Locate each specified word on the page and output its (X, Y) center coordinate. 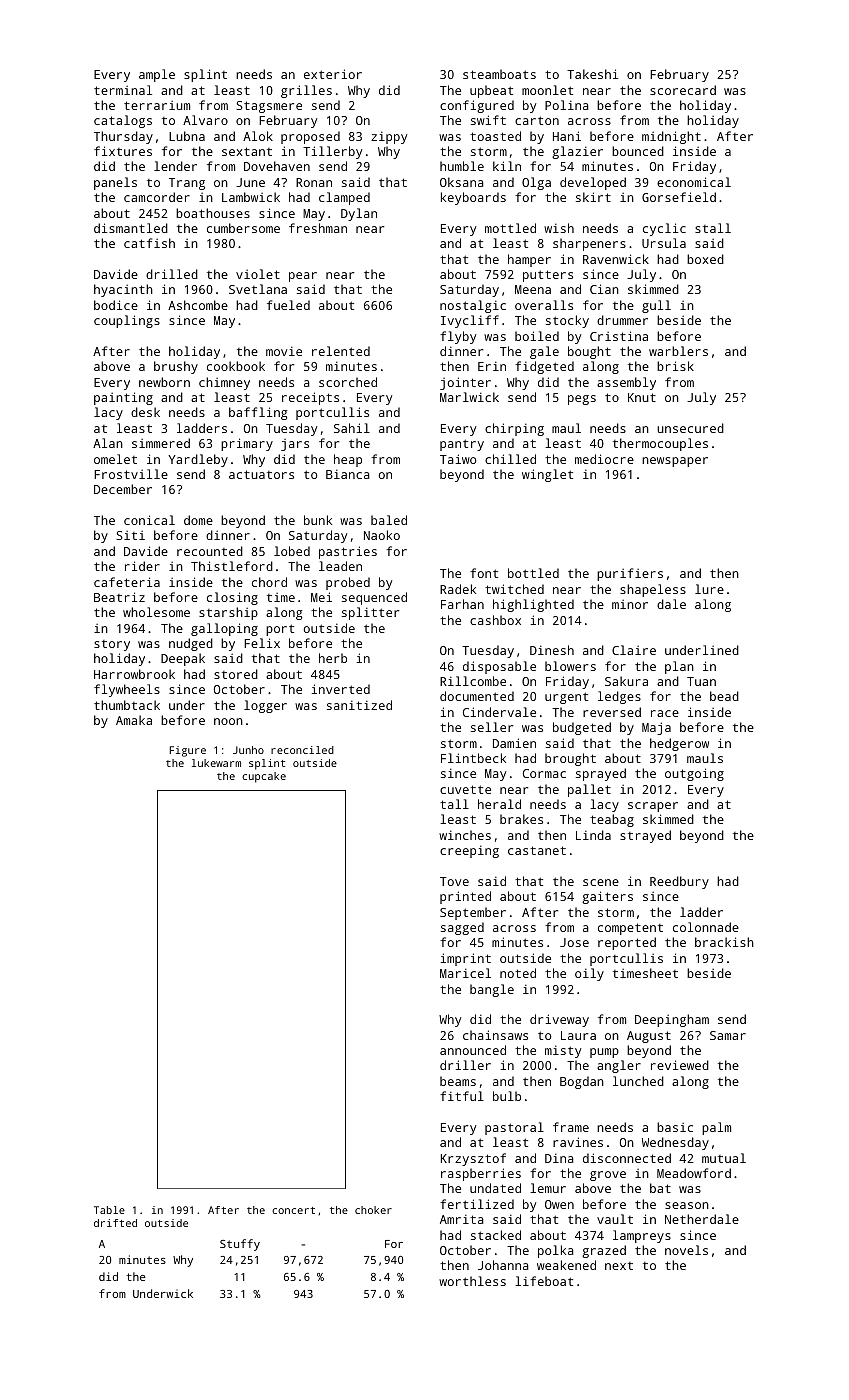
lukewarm (216, 763)
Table (109, 1210)
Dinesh (552, 650)
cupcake (264, 777)
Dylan (359, 214)
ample (157, 75)
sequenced (374, 598)
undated (495, 1188)
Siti (130, 535)
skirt (593, 197)
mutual (724, 1158)
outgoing (694, 774)
